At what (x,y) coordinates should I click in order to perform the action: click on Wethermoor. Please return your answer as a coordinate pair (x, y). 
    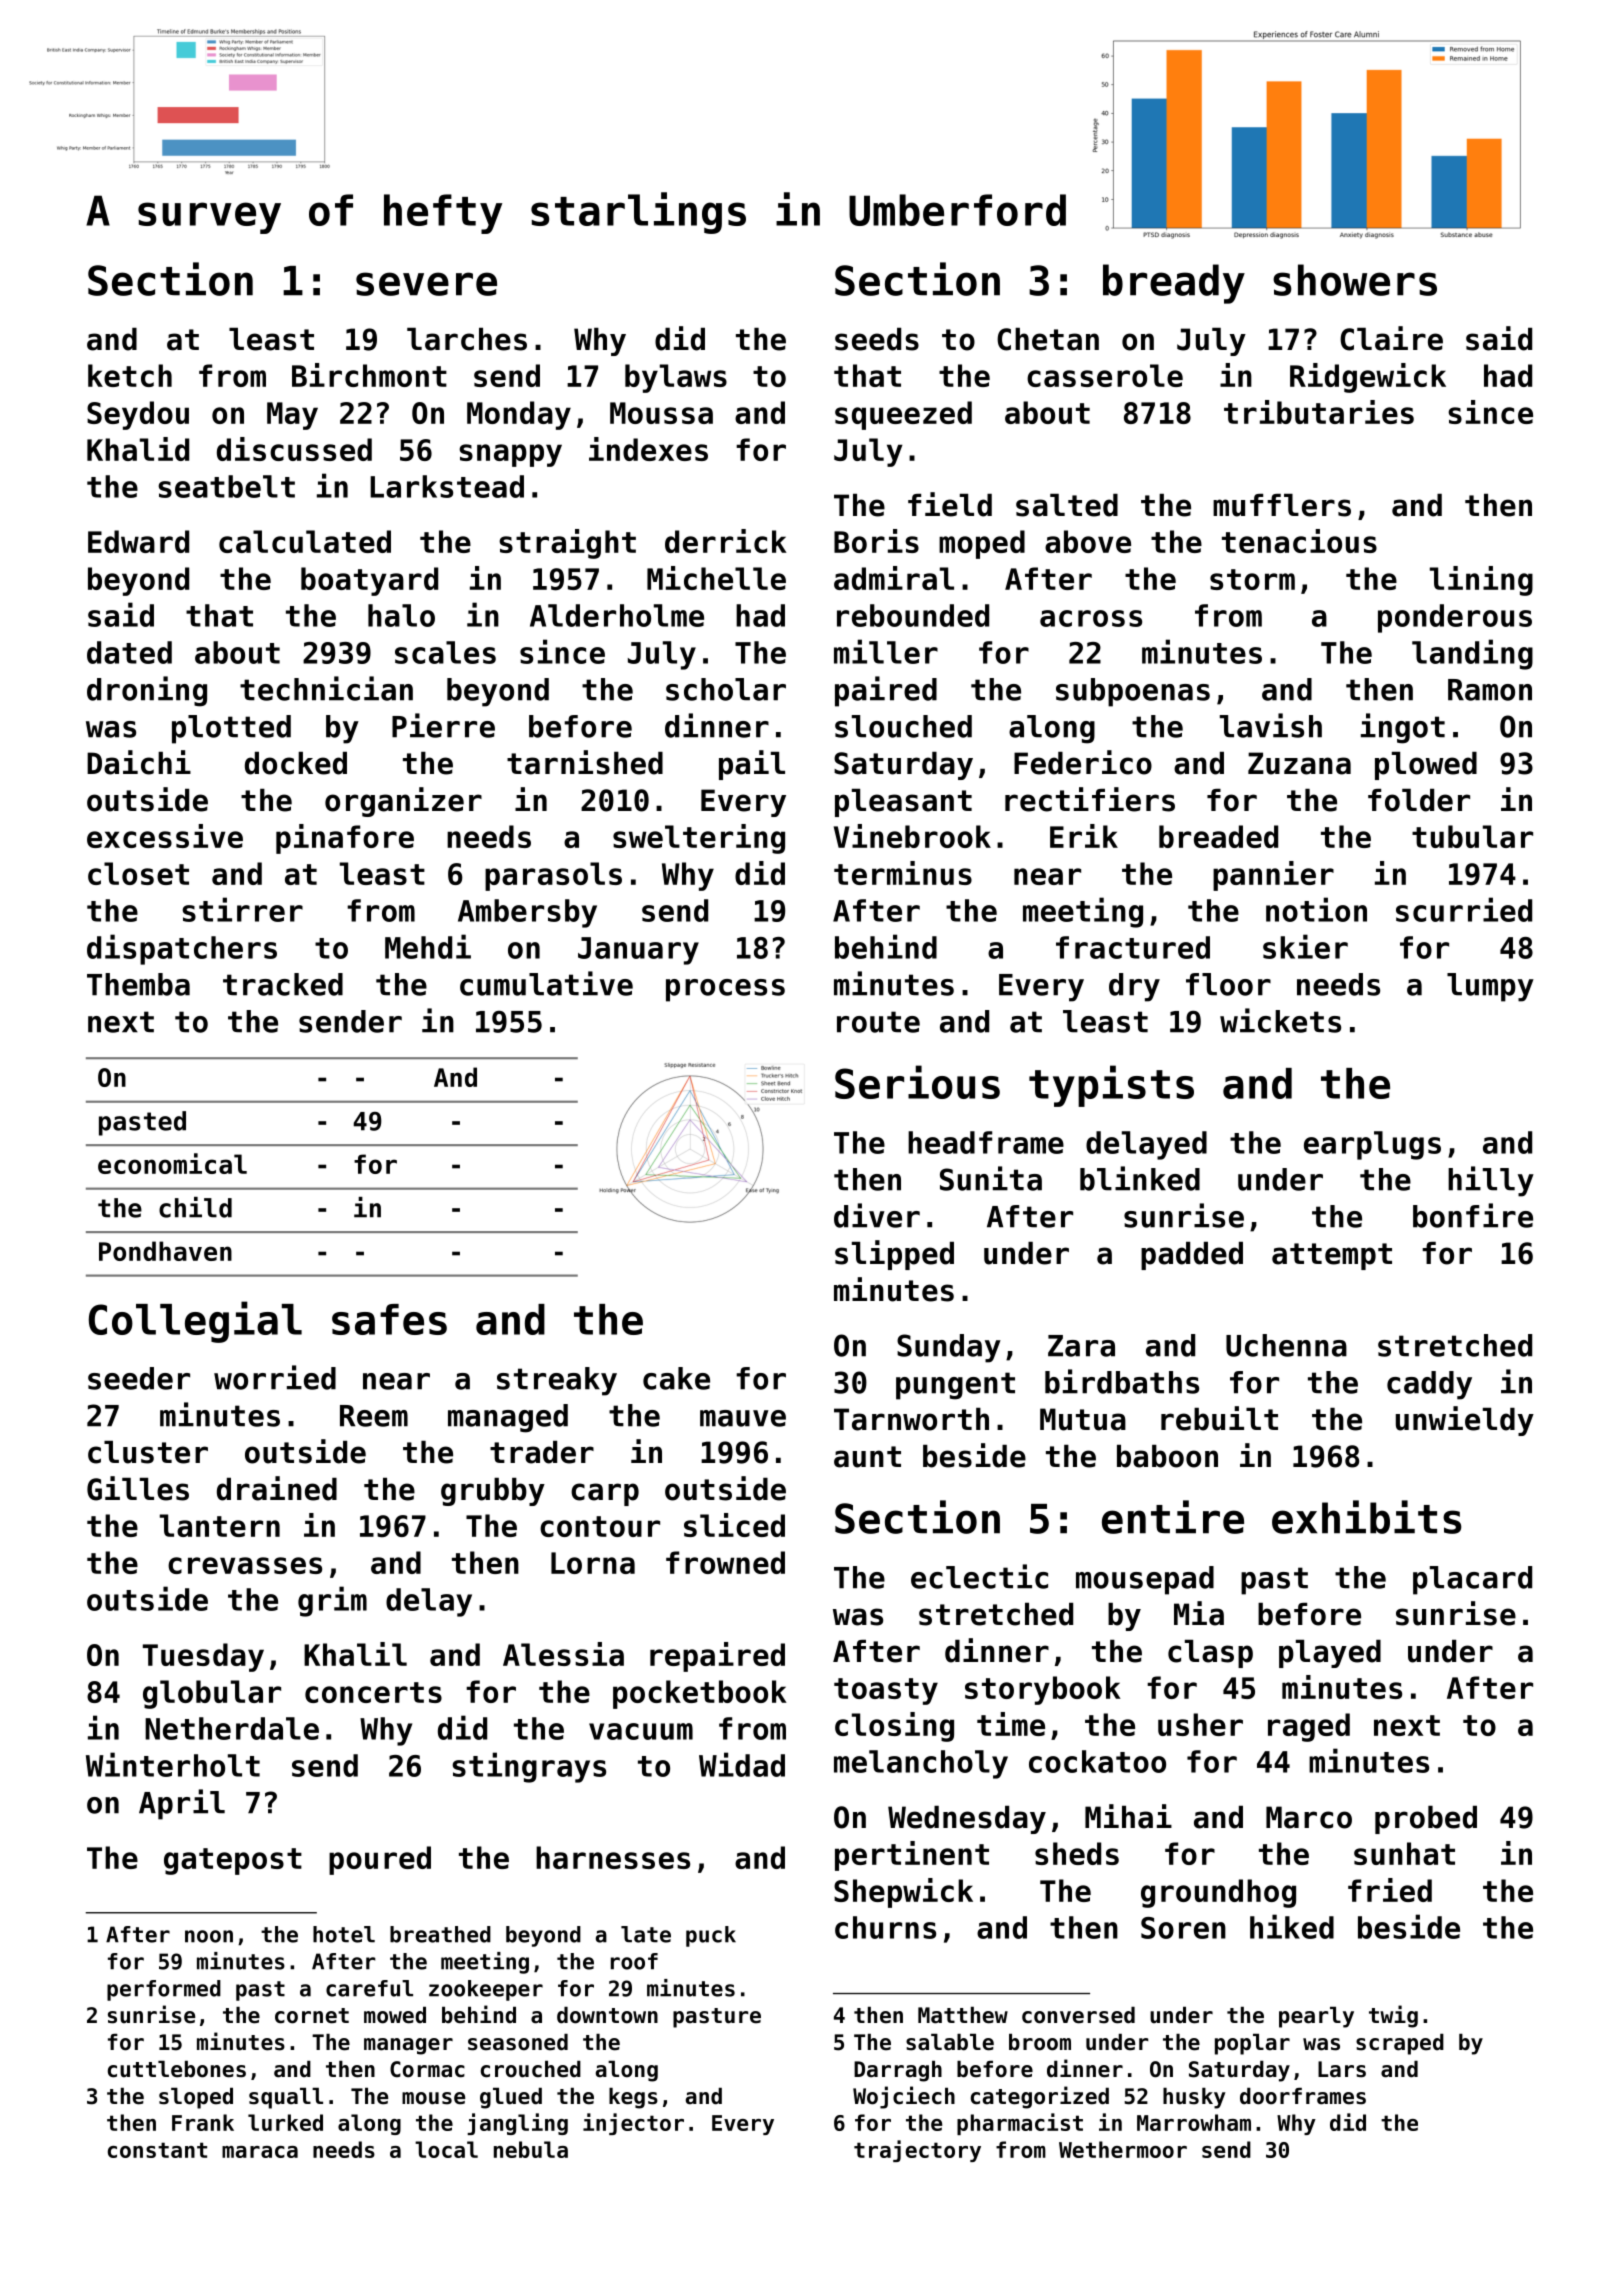
    Looking at the image, I should click on (1123, 2149).
